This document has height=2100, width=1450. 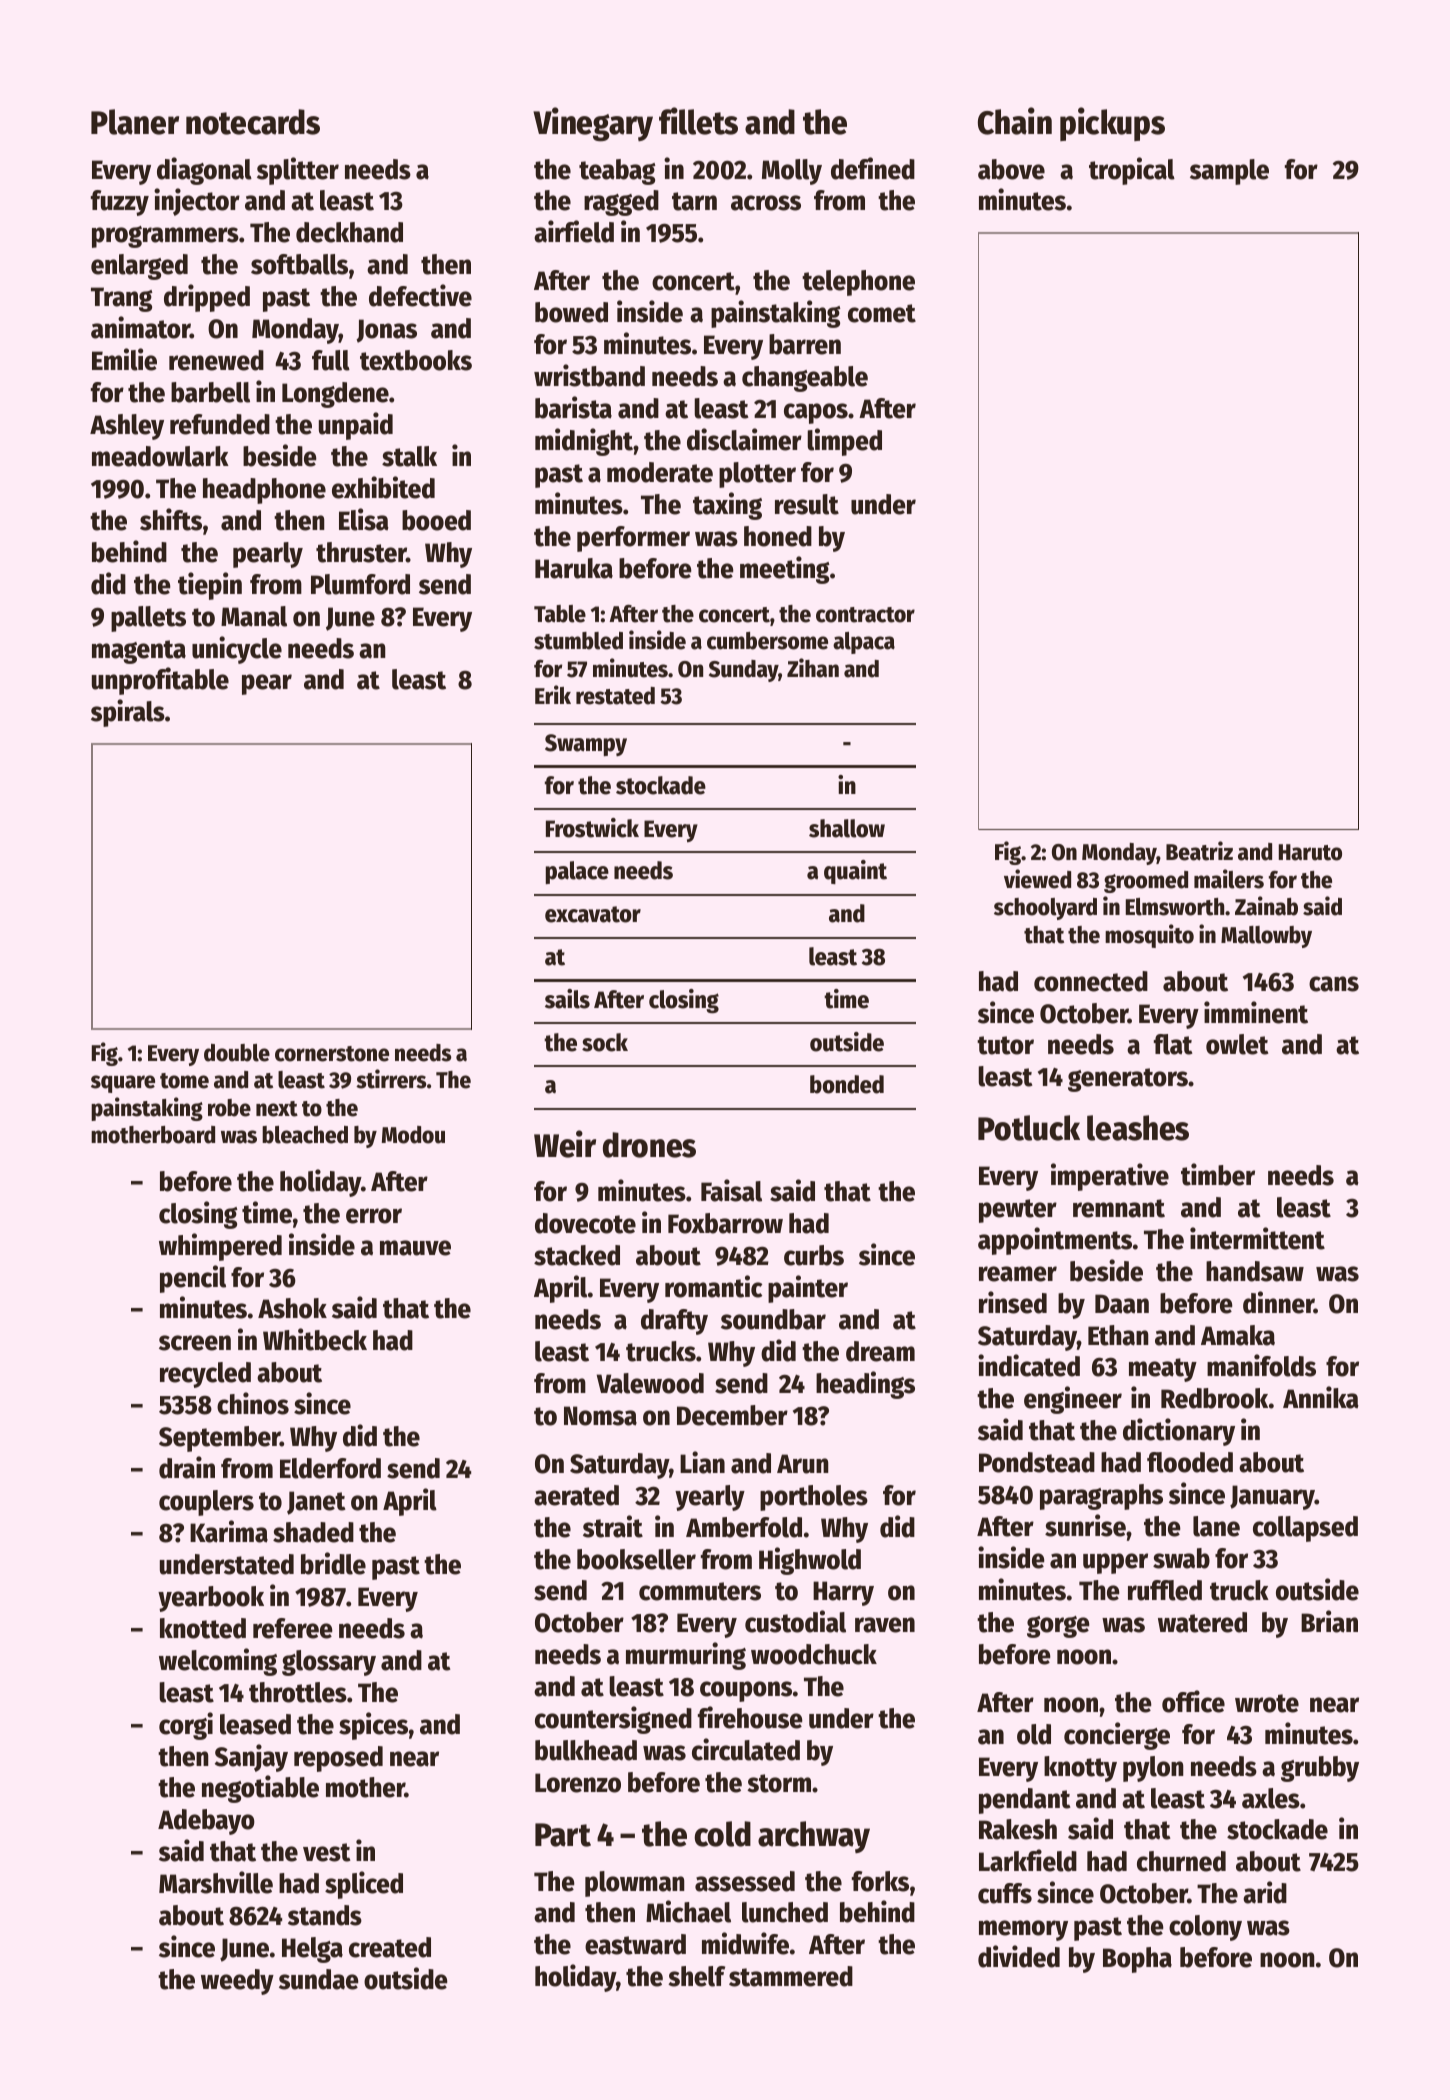 I want to click on fuzzy, so click(x=120, y=203).
